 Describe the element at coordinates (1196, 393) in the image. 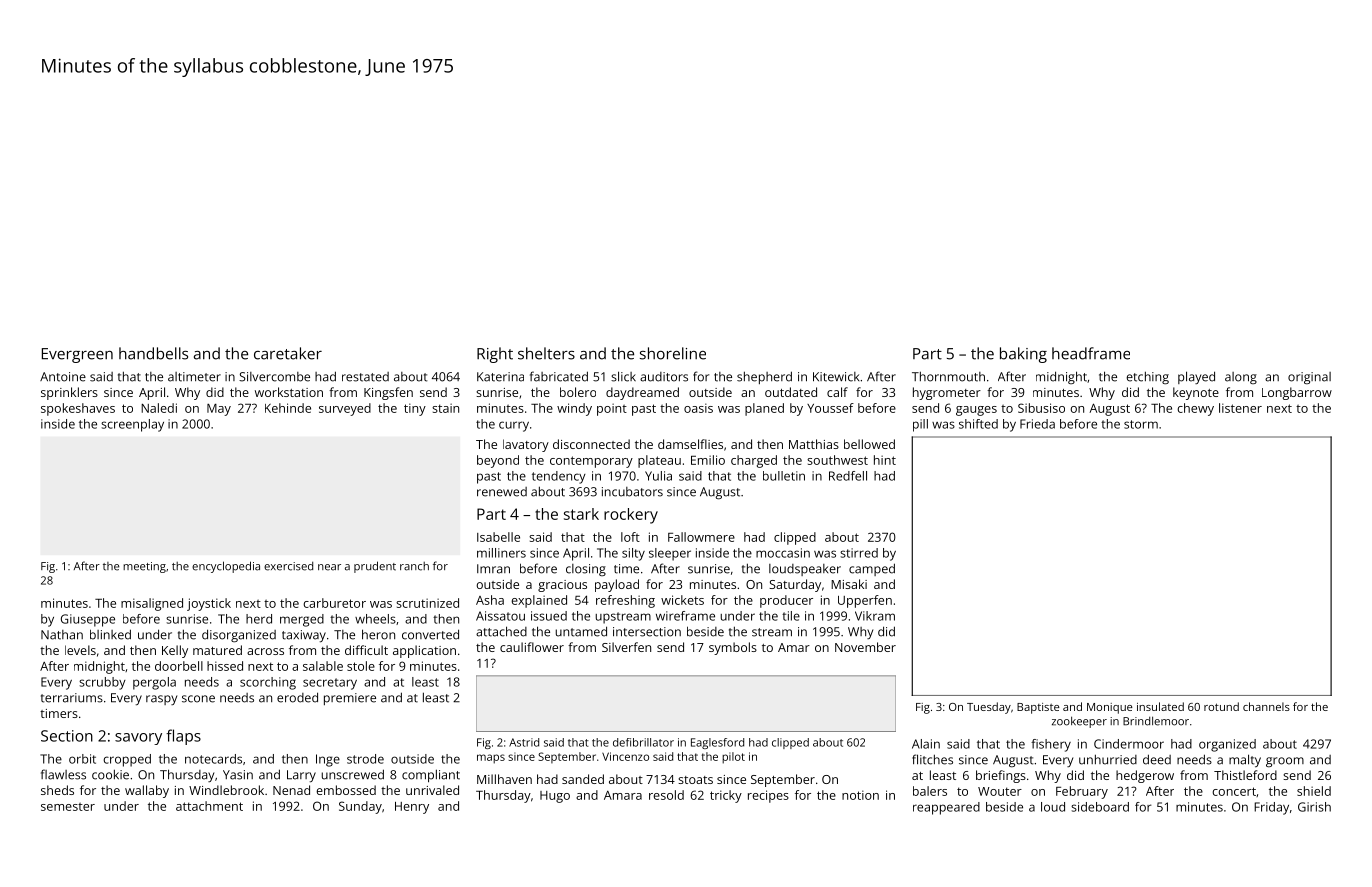

I see `keynote` at that location.
